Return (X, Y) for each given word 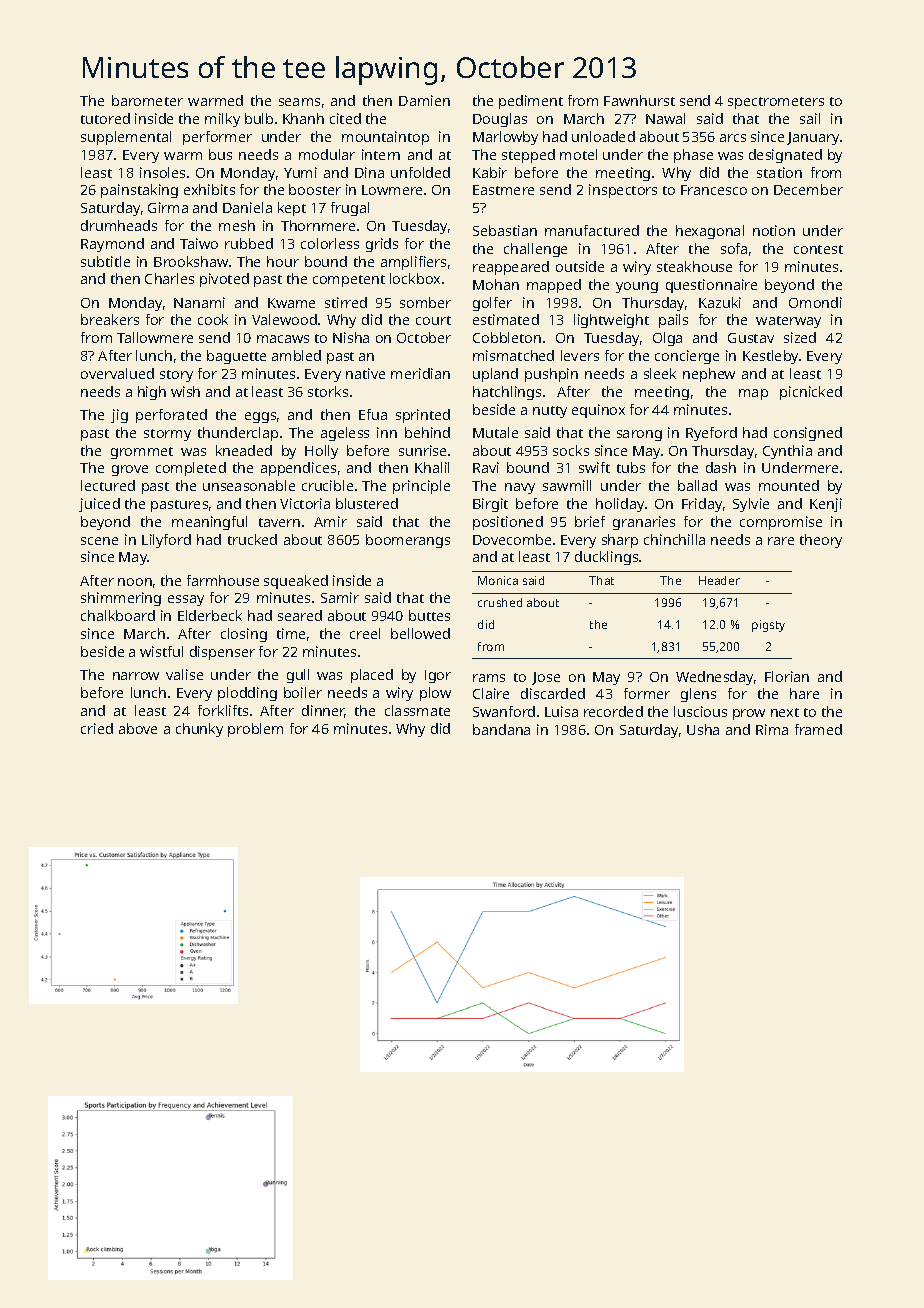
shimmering (121, 599)
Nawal (665, 118)
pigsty (768, 626)
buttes (429, 615)
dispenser (222, 653)
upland (495, 375)
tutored (105, 118)
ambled (296, 355)
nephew (709, 375)
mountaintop (385, 138)
